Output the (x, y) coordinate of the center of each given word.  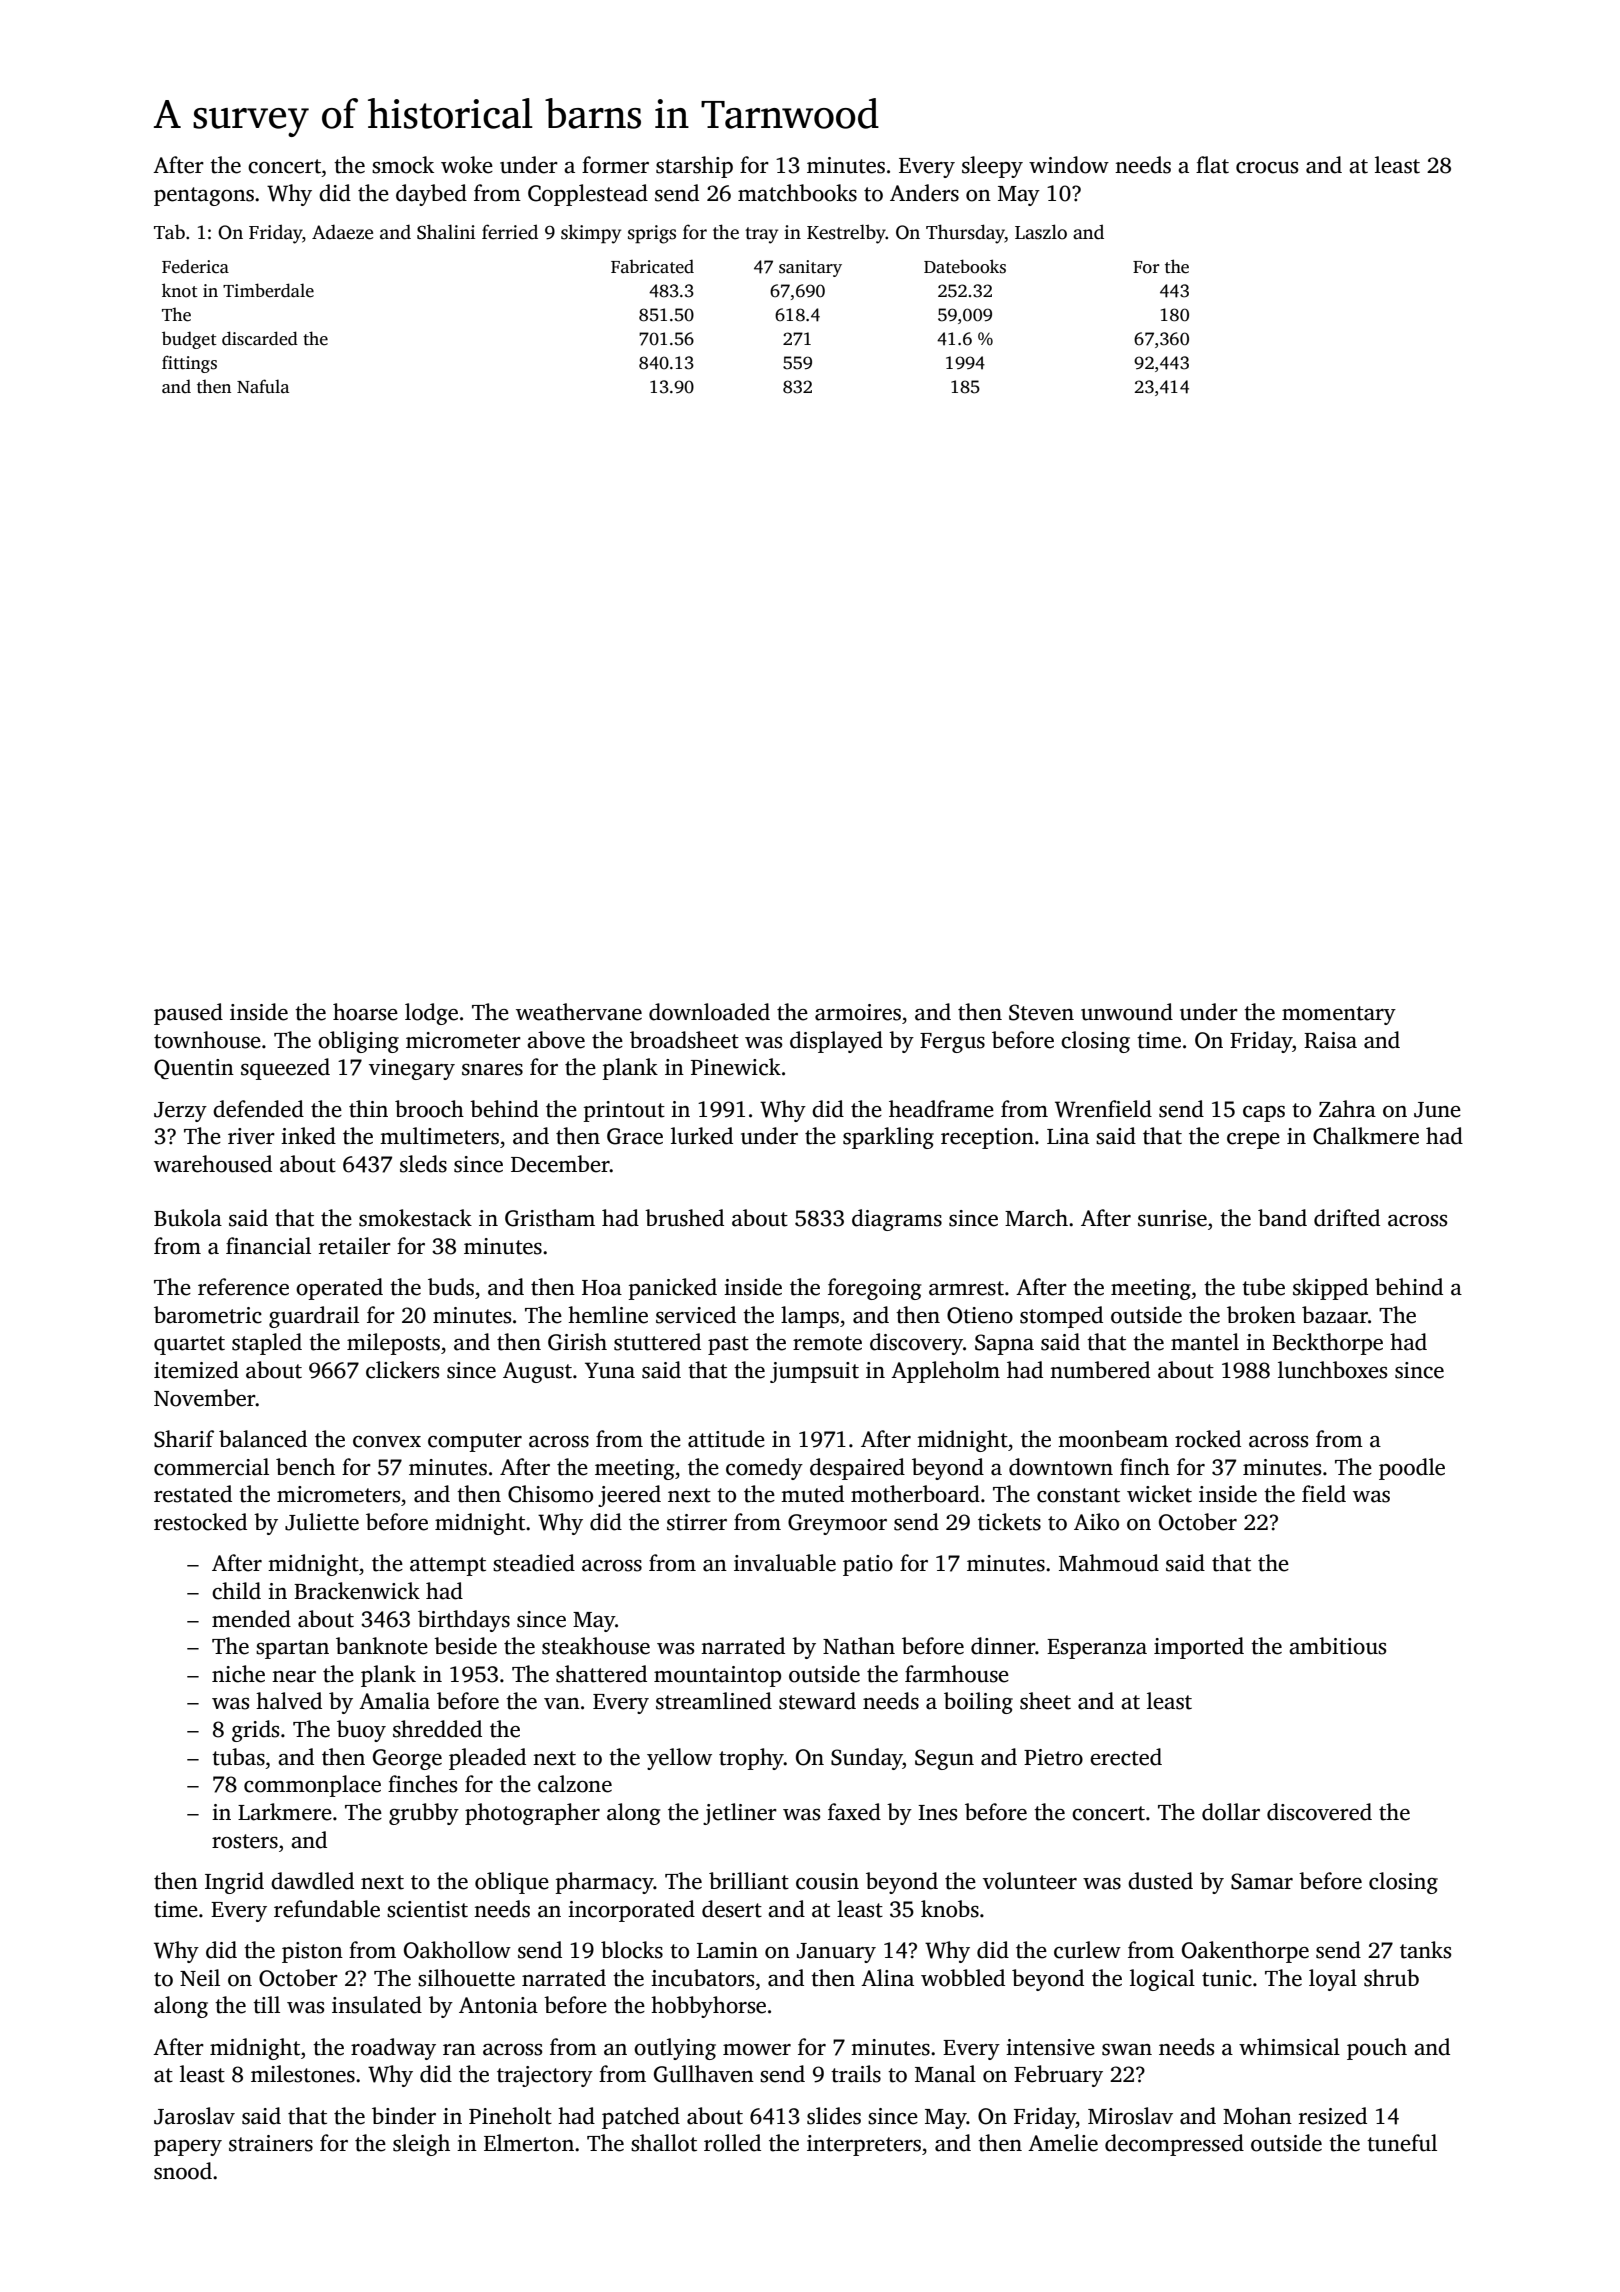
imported (1199, 1648)
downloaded (709, 1012)
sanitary (810, 268)
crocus (1267, 168)
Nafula (263, 386)
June (1437, 1110)
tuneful (1402, 2143)
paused (188, 1014)
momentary (1339, 1015)
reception (987, 1138)
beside (465, 1646)
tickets (1009, 1522)
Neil (200, 1978)
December (560, 1164)
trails (856, 2074)
